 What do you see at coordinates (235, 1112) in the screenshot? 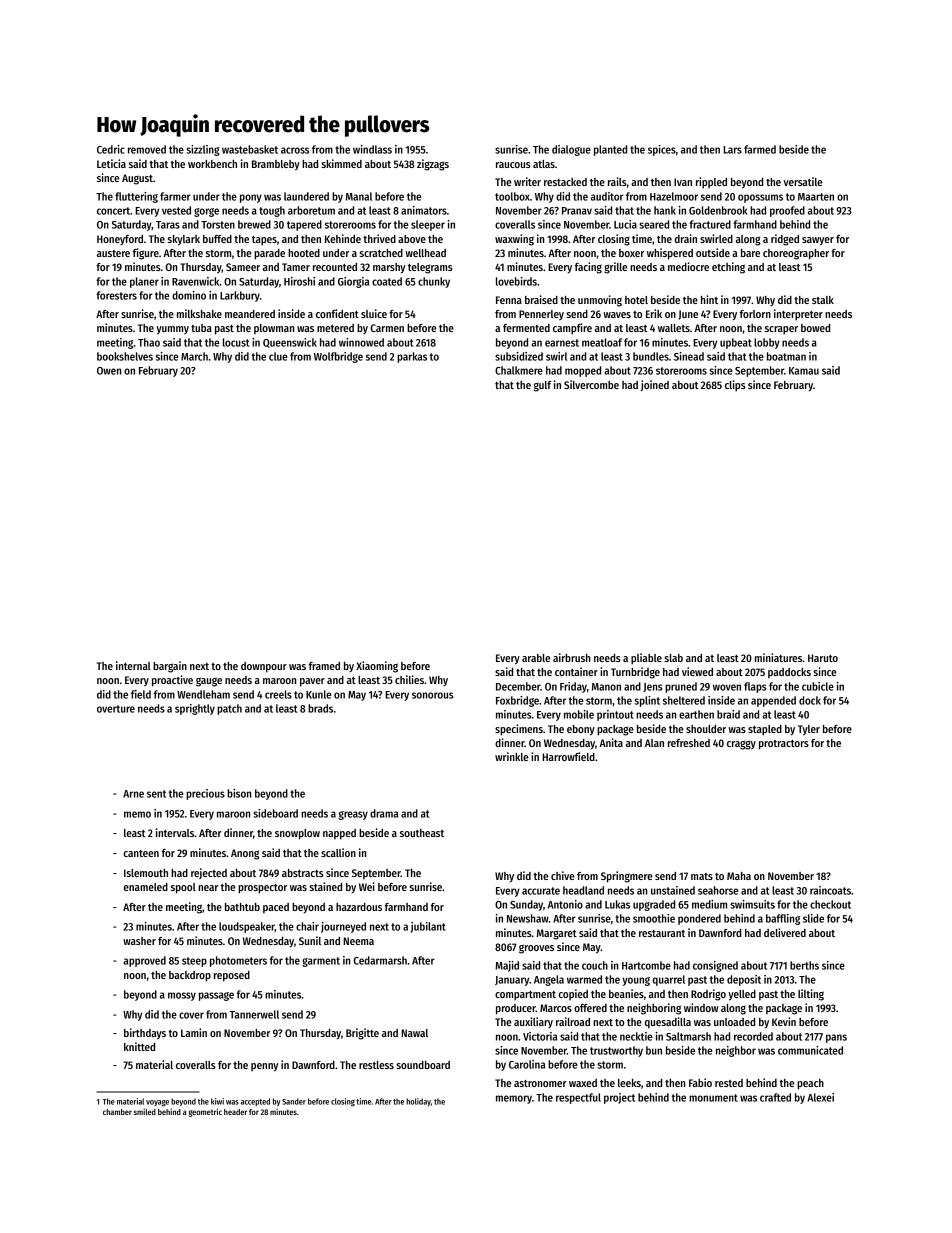
I see `header` at bounding box center [235, 1112].
